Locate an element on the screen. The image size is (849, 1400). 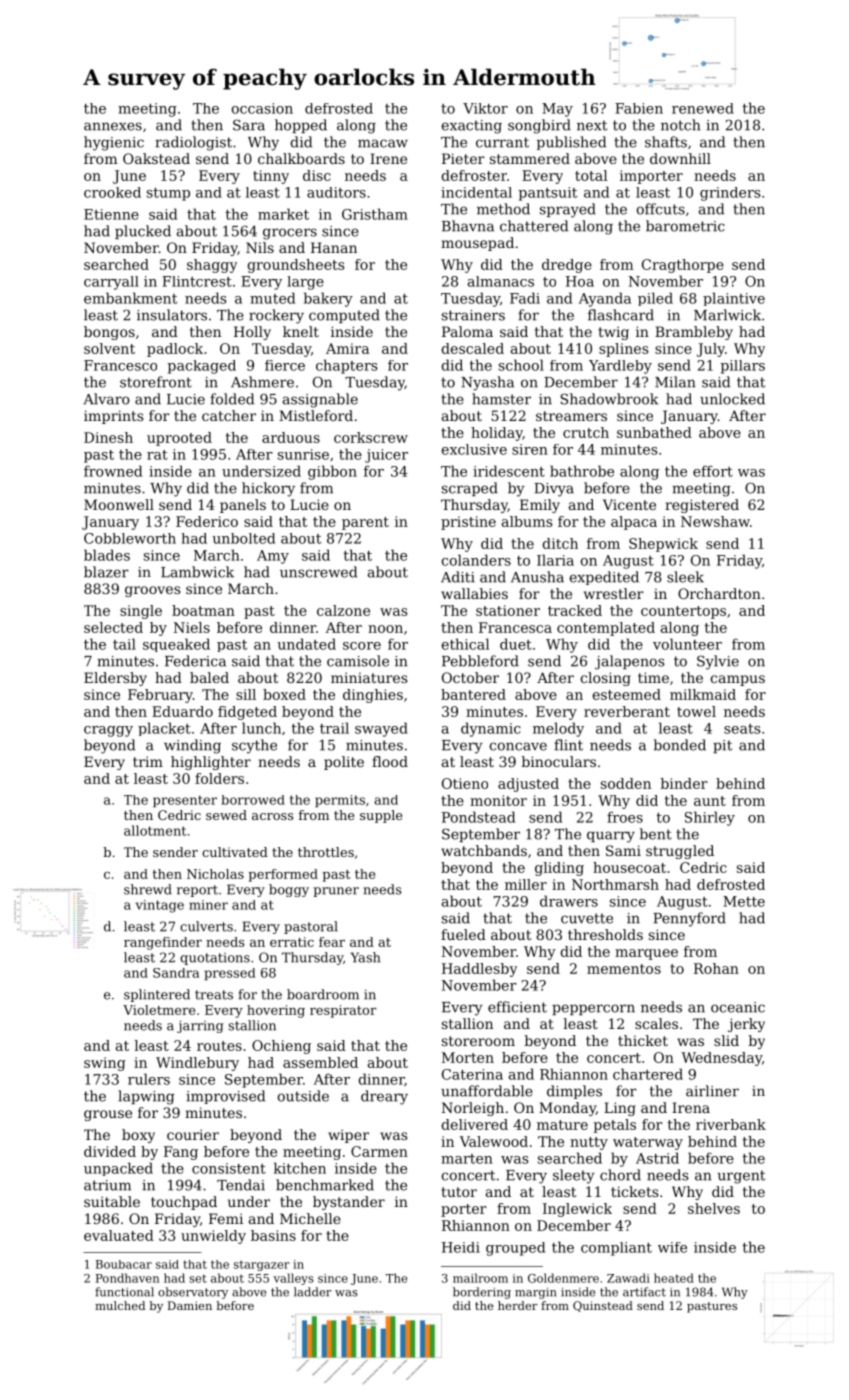
Nils is located at coordinates (260, 247).
